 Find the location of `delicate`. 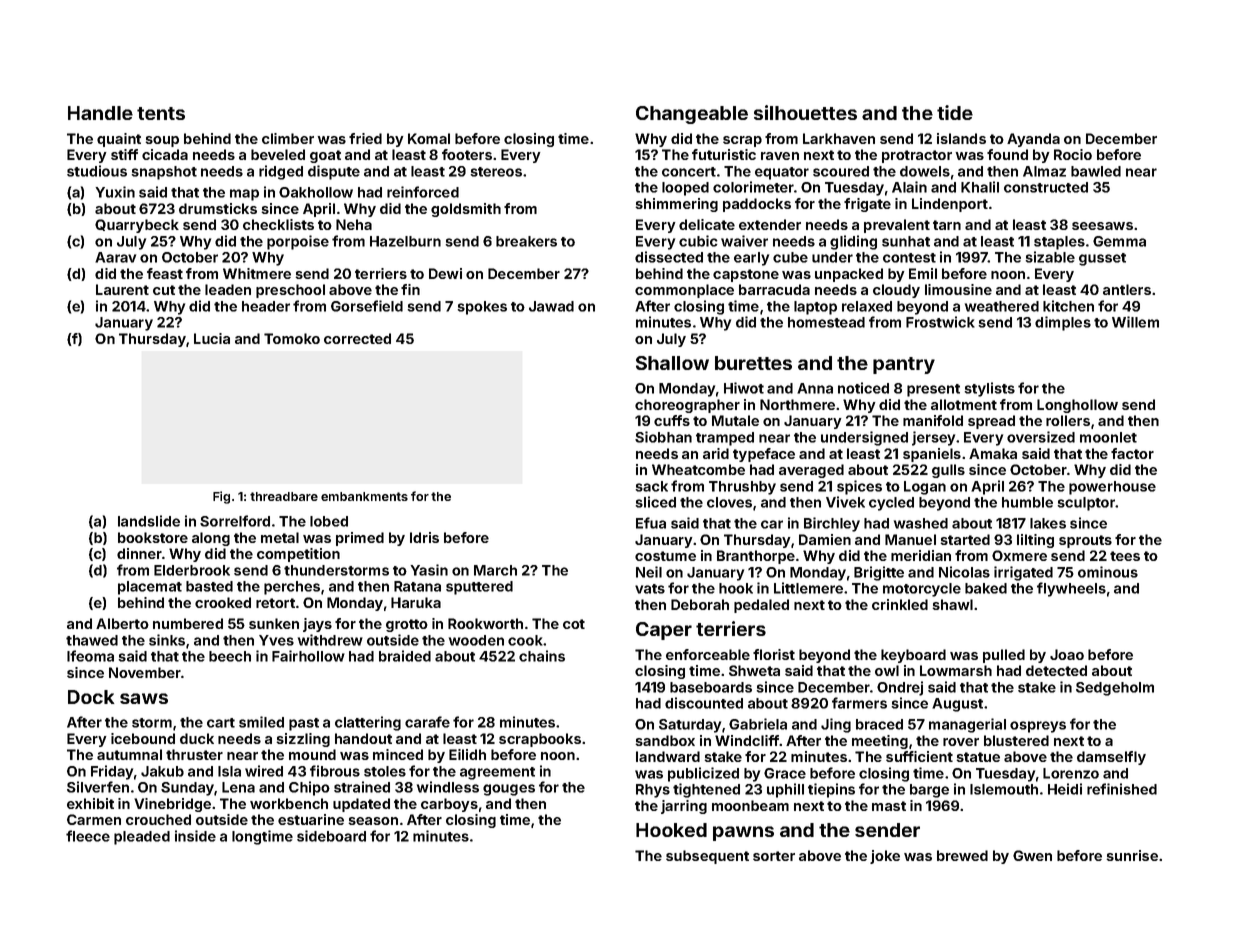

delicate is located at coordinates (707, 224).
